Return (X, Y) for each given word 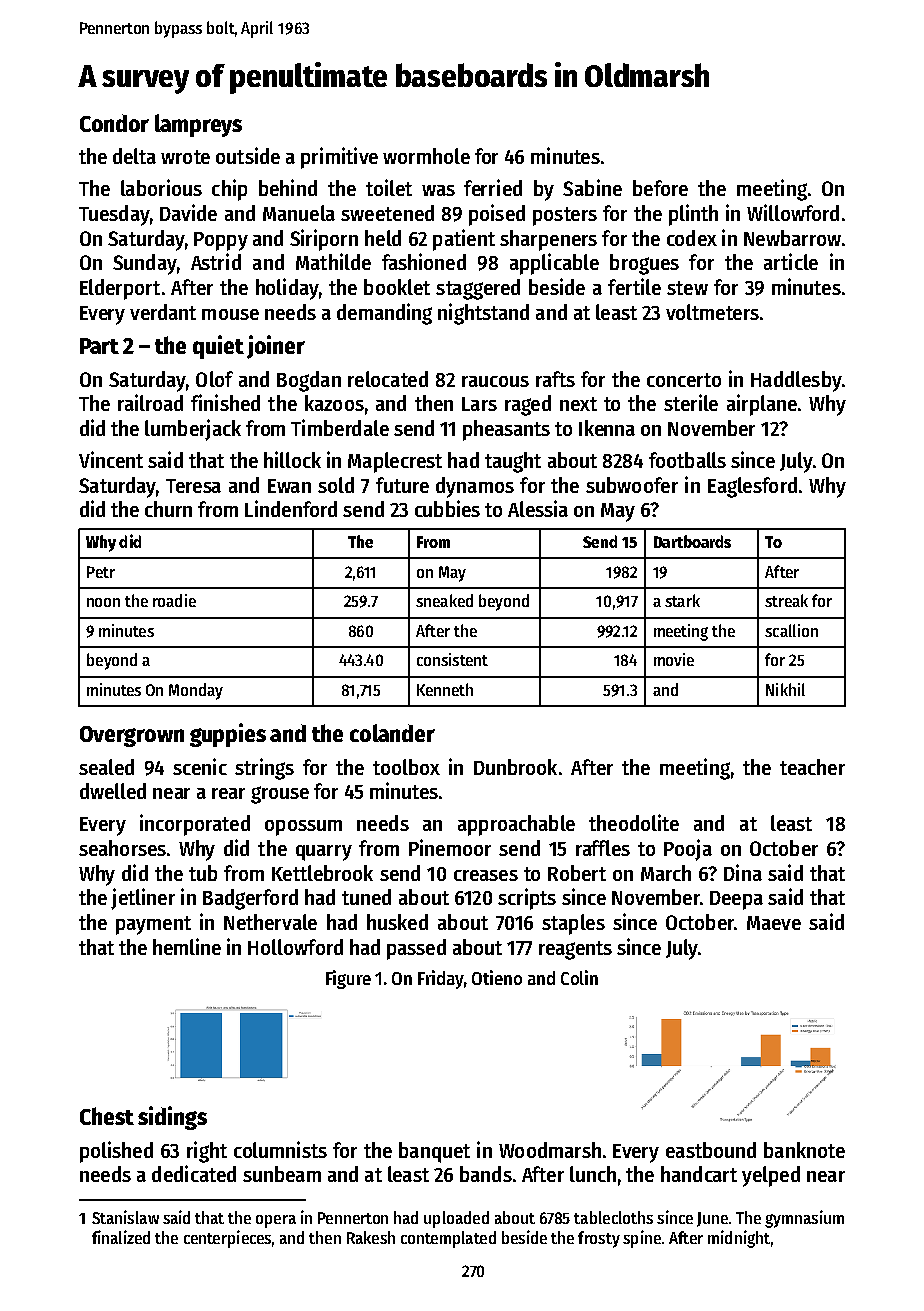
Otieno (497, 977)
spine (642, 1239)
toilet (389, 187)
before (660, 188)
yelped (771, 1176)
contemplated (448, 1239)
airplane (762, 405)
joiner (276, 347)
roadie (174, 600)
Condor (114, 123)
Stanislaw (125, 1217)
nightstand (483, 314)
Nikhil (785, 689)
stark (682, 600)
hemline (187, 946)
